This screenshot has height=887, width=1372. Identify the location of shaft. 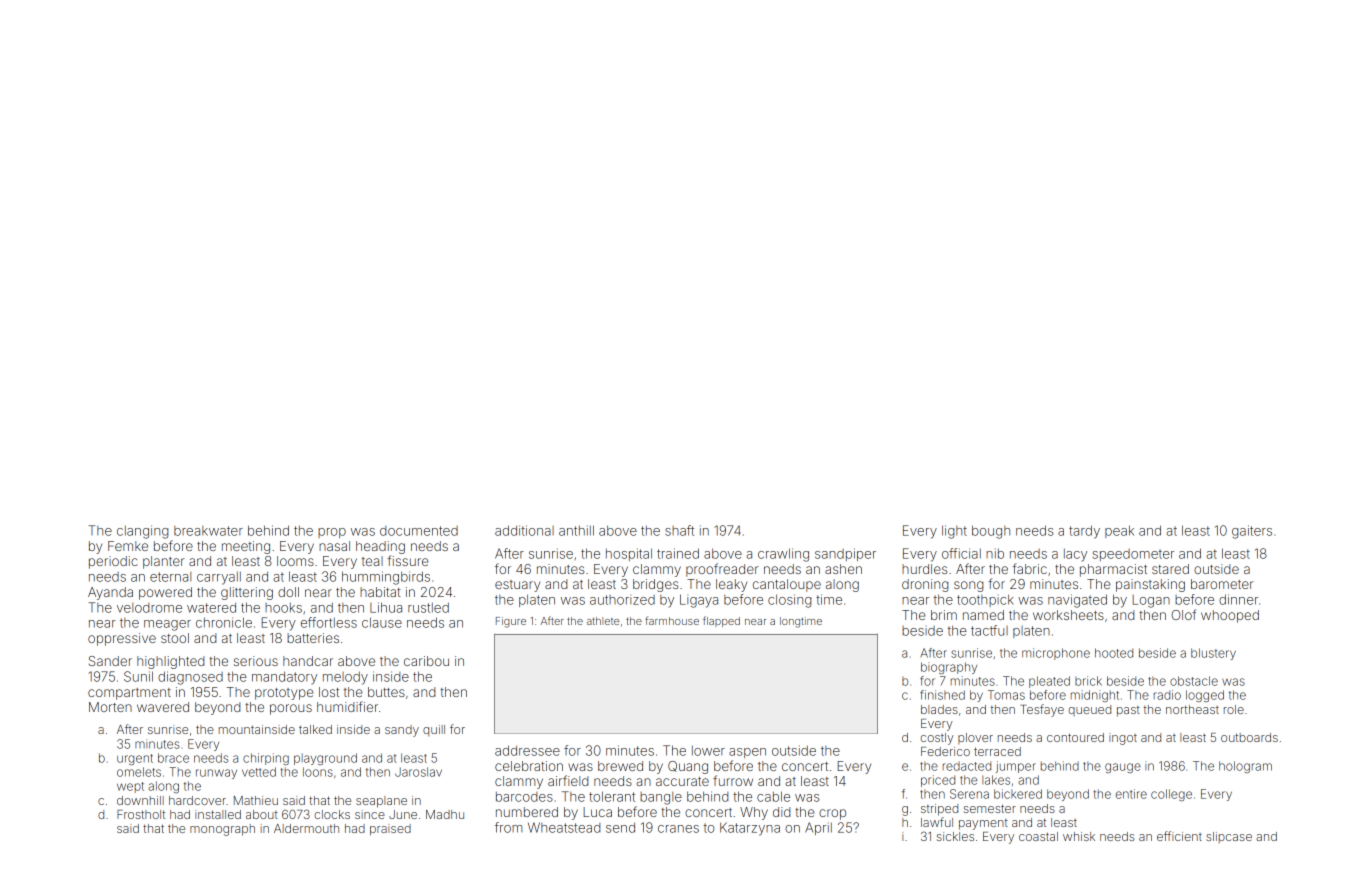
(679, 530).
